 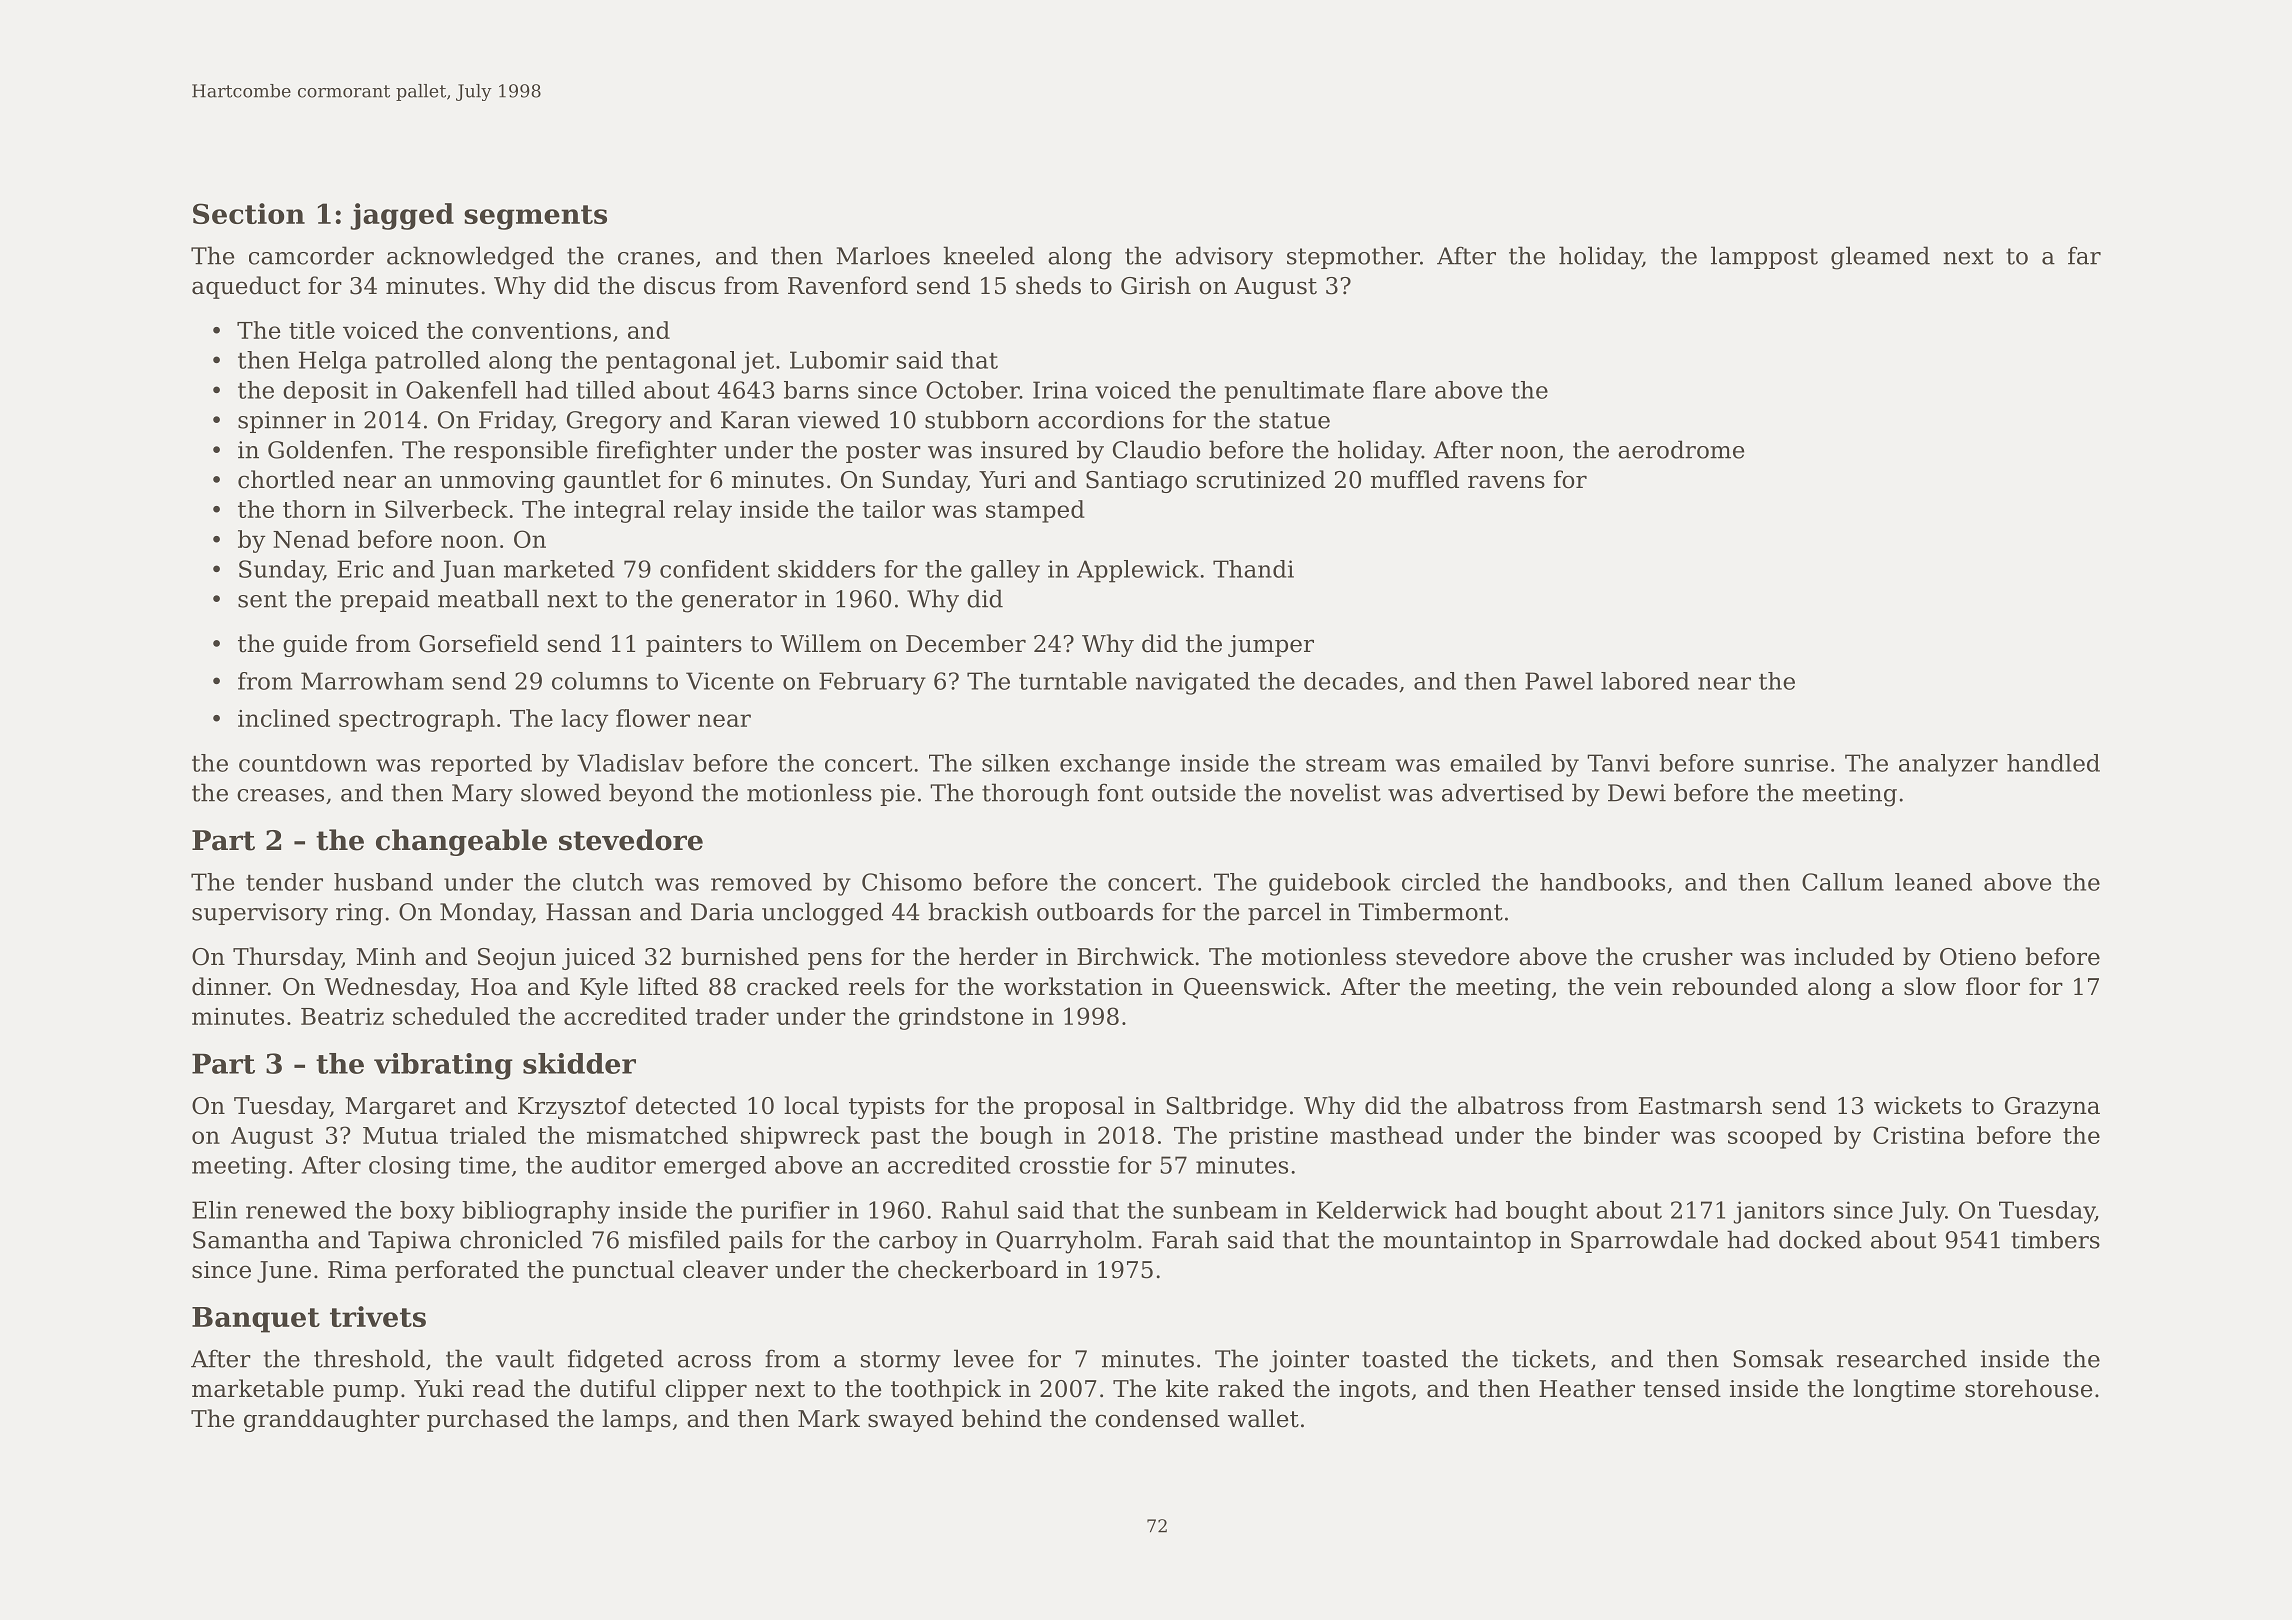 What do you see at coordinates (1074, 1107) in the image?
I see `proposal` at bounding box center [1074, 1107].
